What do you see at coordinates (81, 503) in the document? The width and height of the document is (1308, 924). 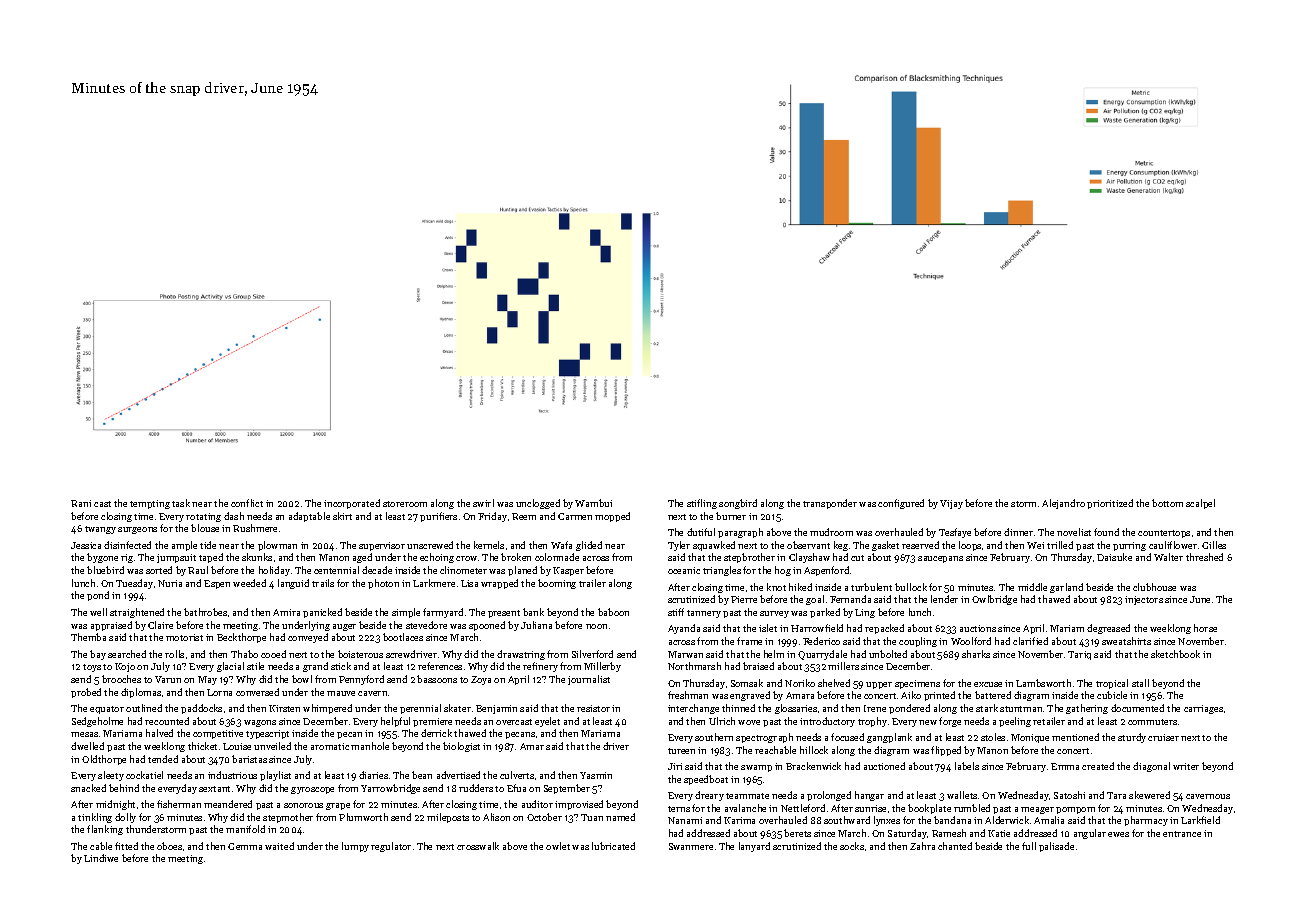 I see `Rani` at bounding box center [81, 503].
